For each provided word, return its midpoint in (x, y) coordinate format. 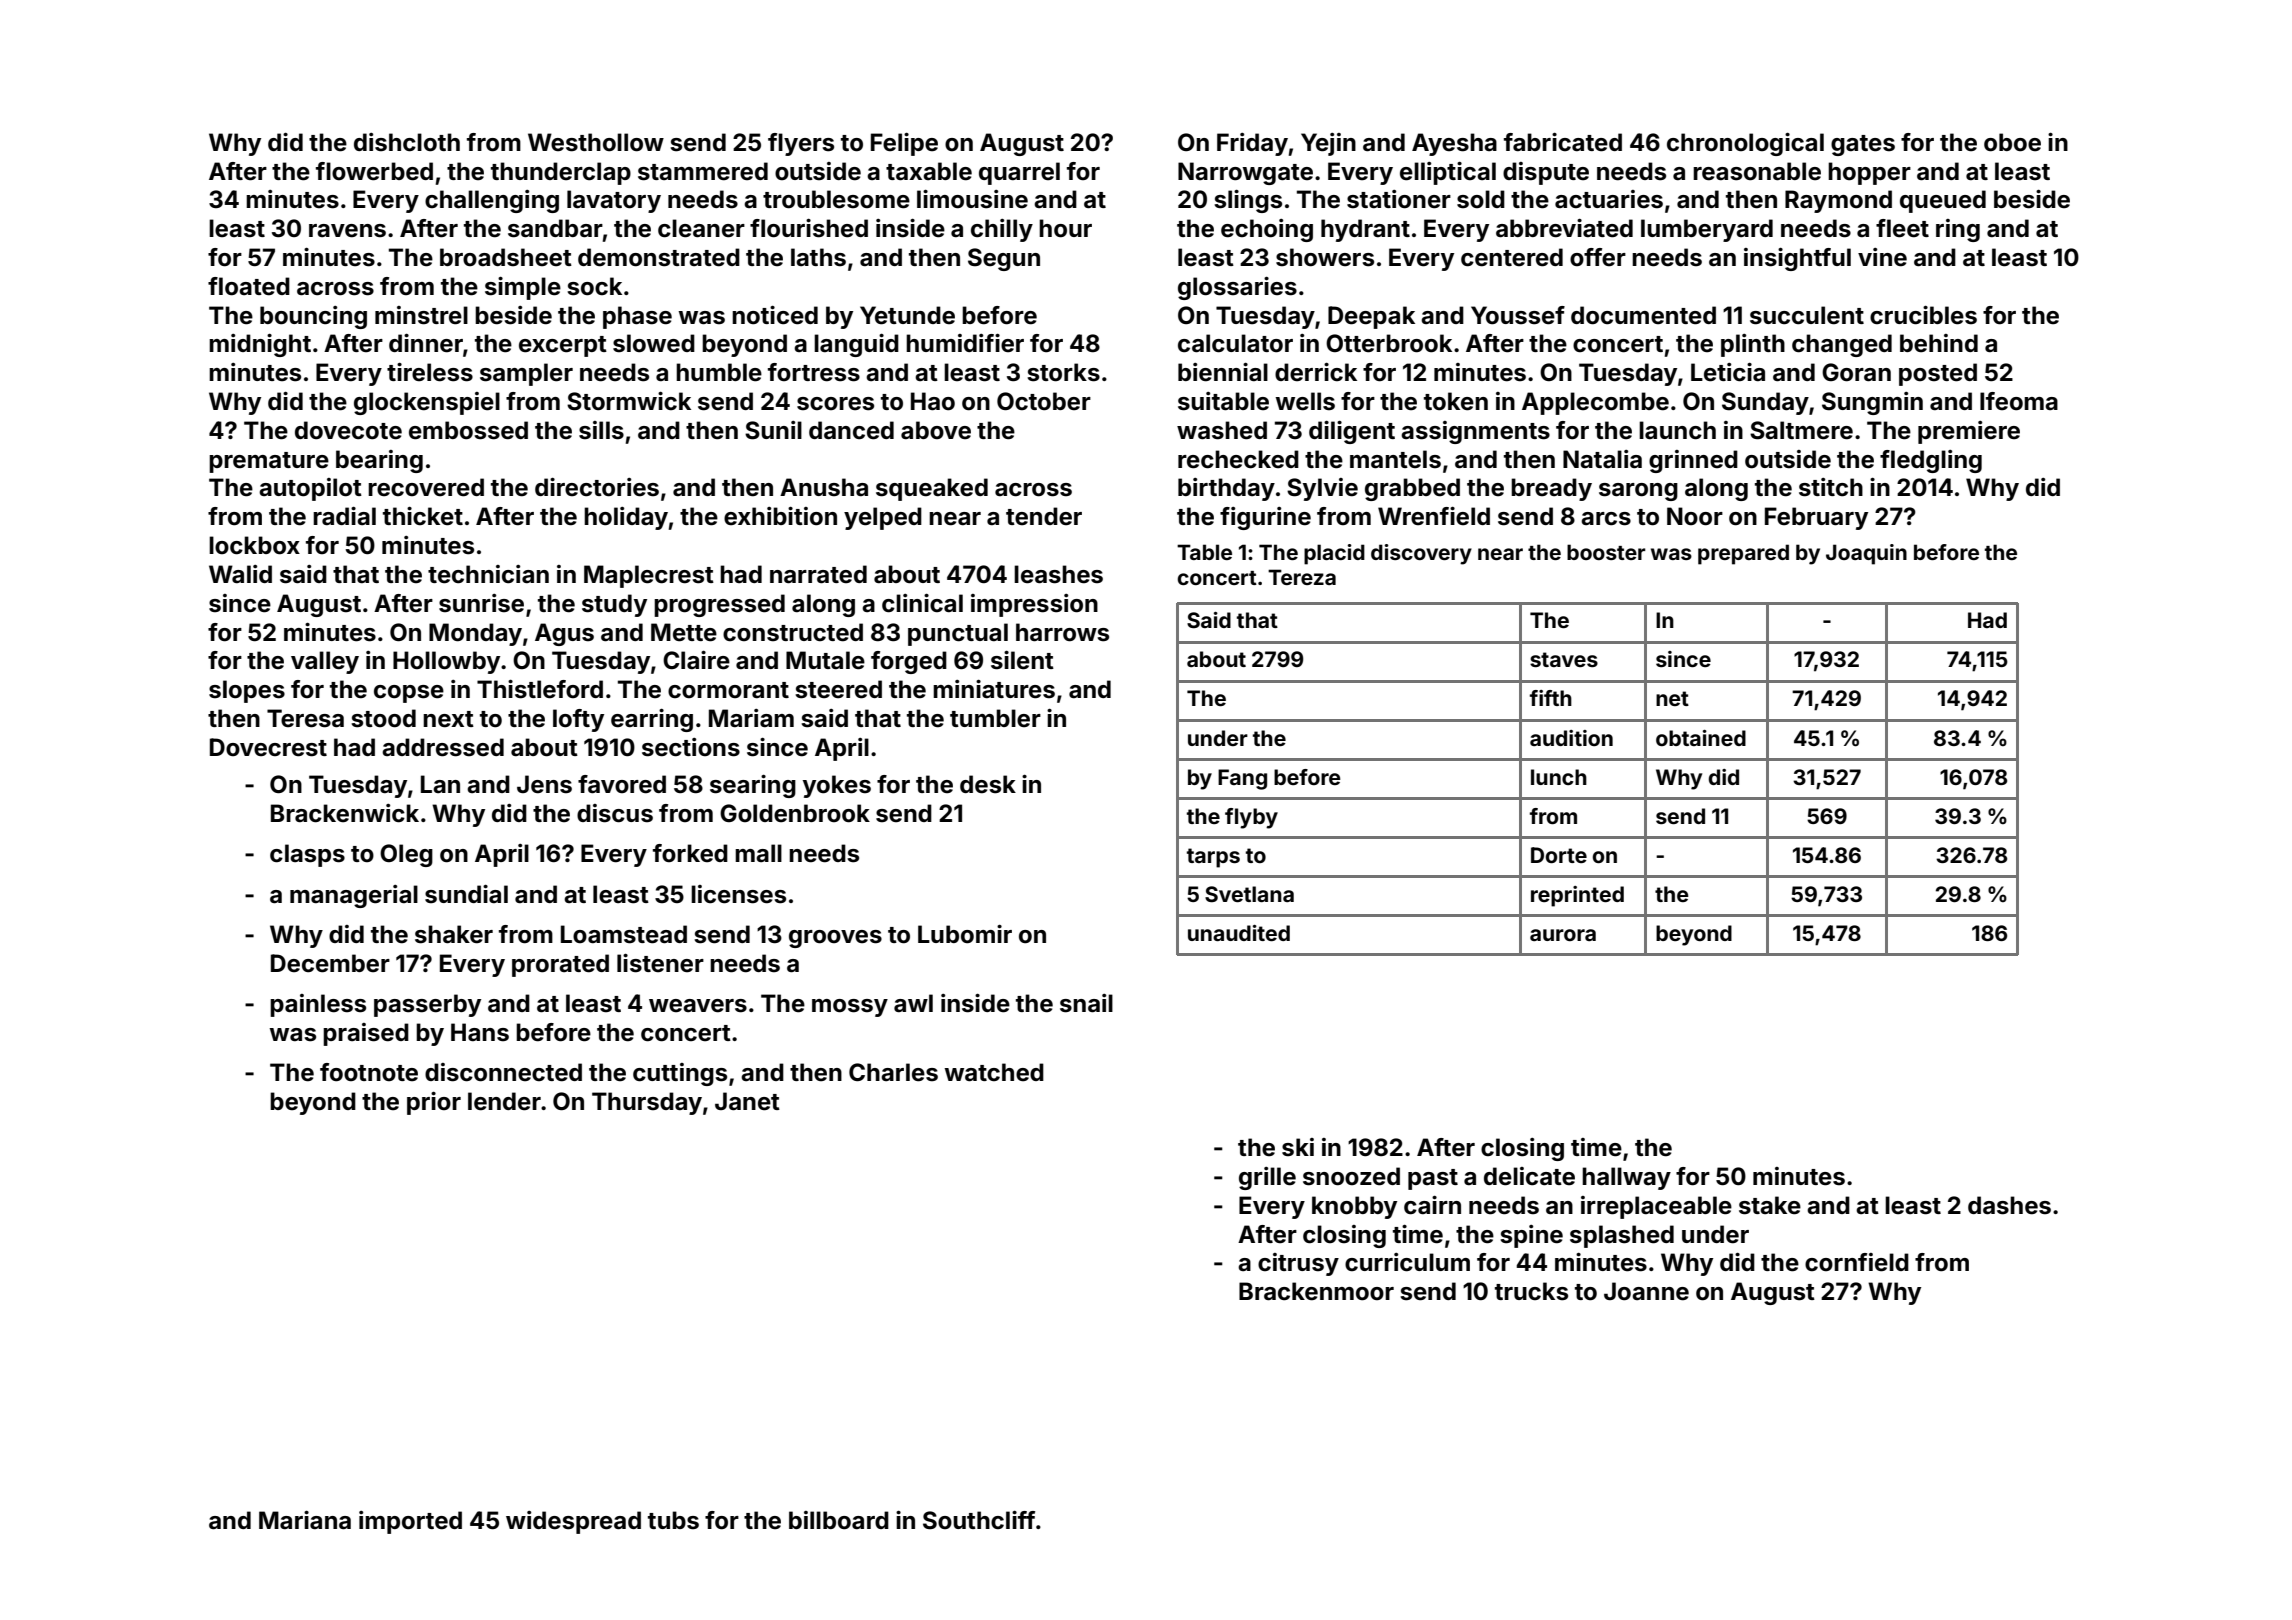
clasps (307, 855)
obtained (1701, 738)
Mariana (305, 1520)
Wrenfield (1434, 516)
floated (249, 286)
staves (1564, 659)
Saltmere (1801, 430)
